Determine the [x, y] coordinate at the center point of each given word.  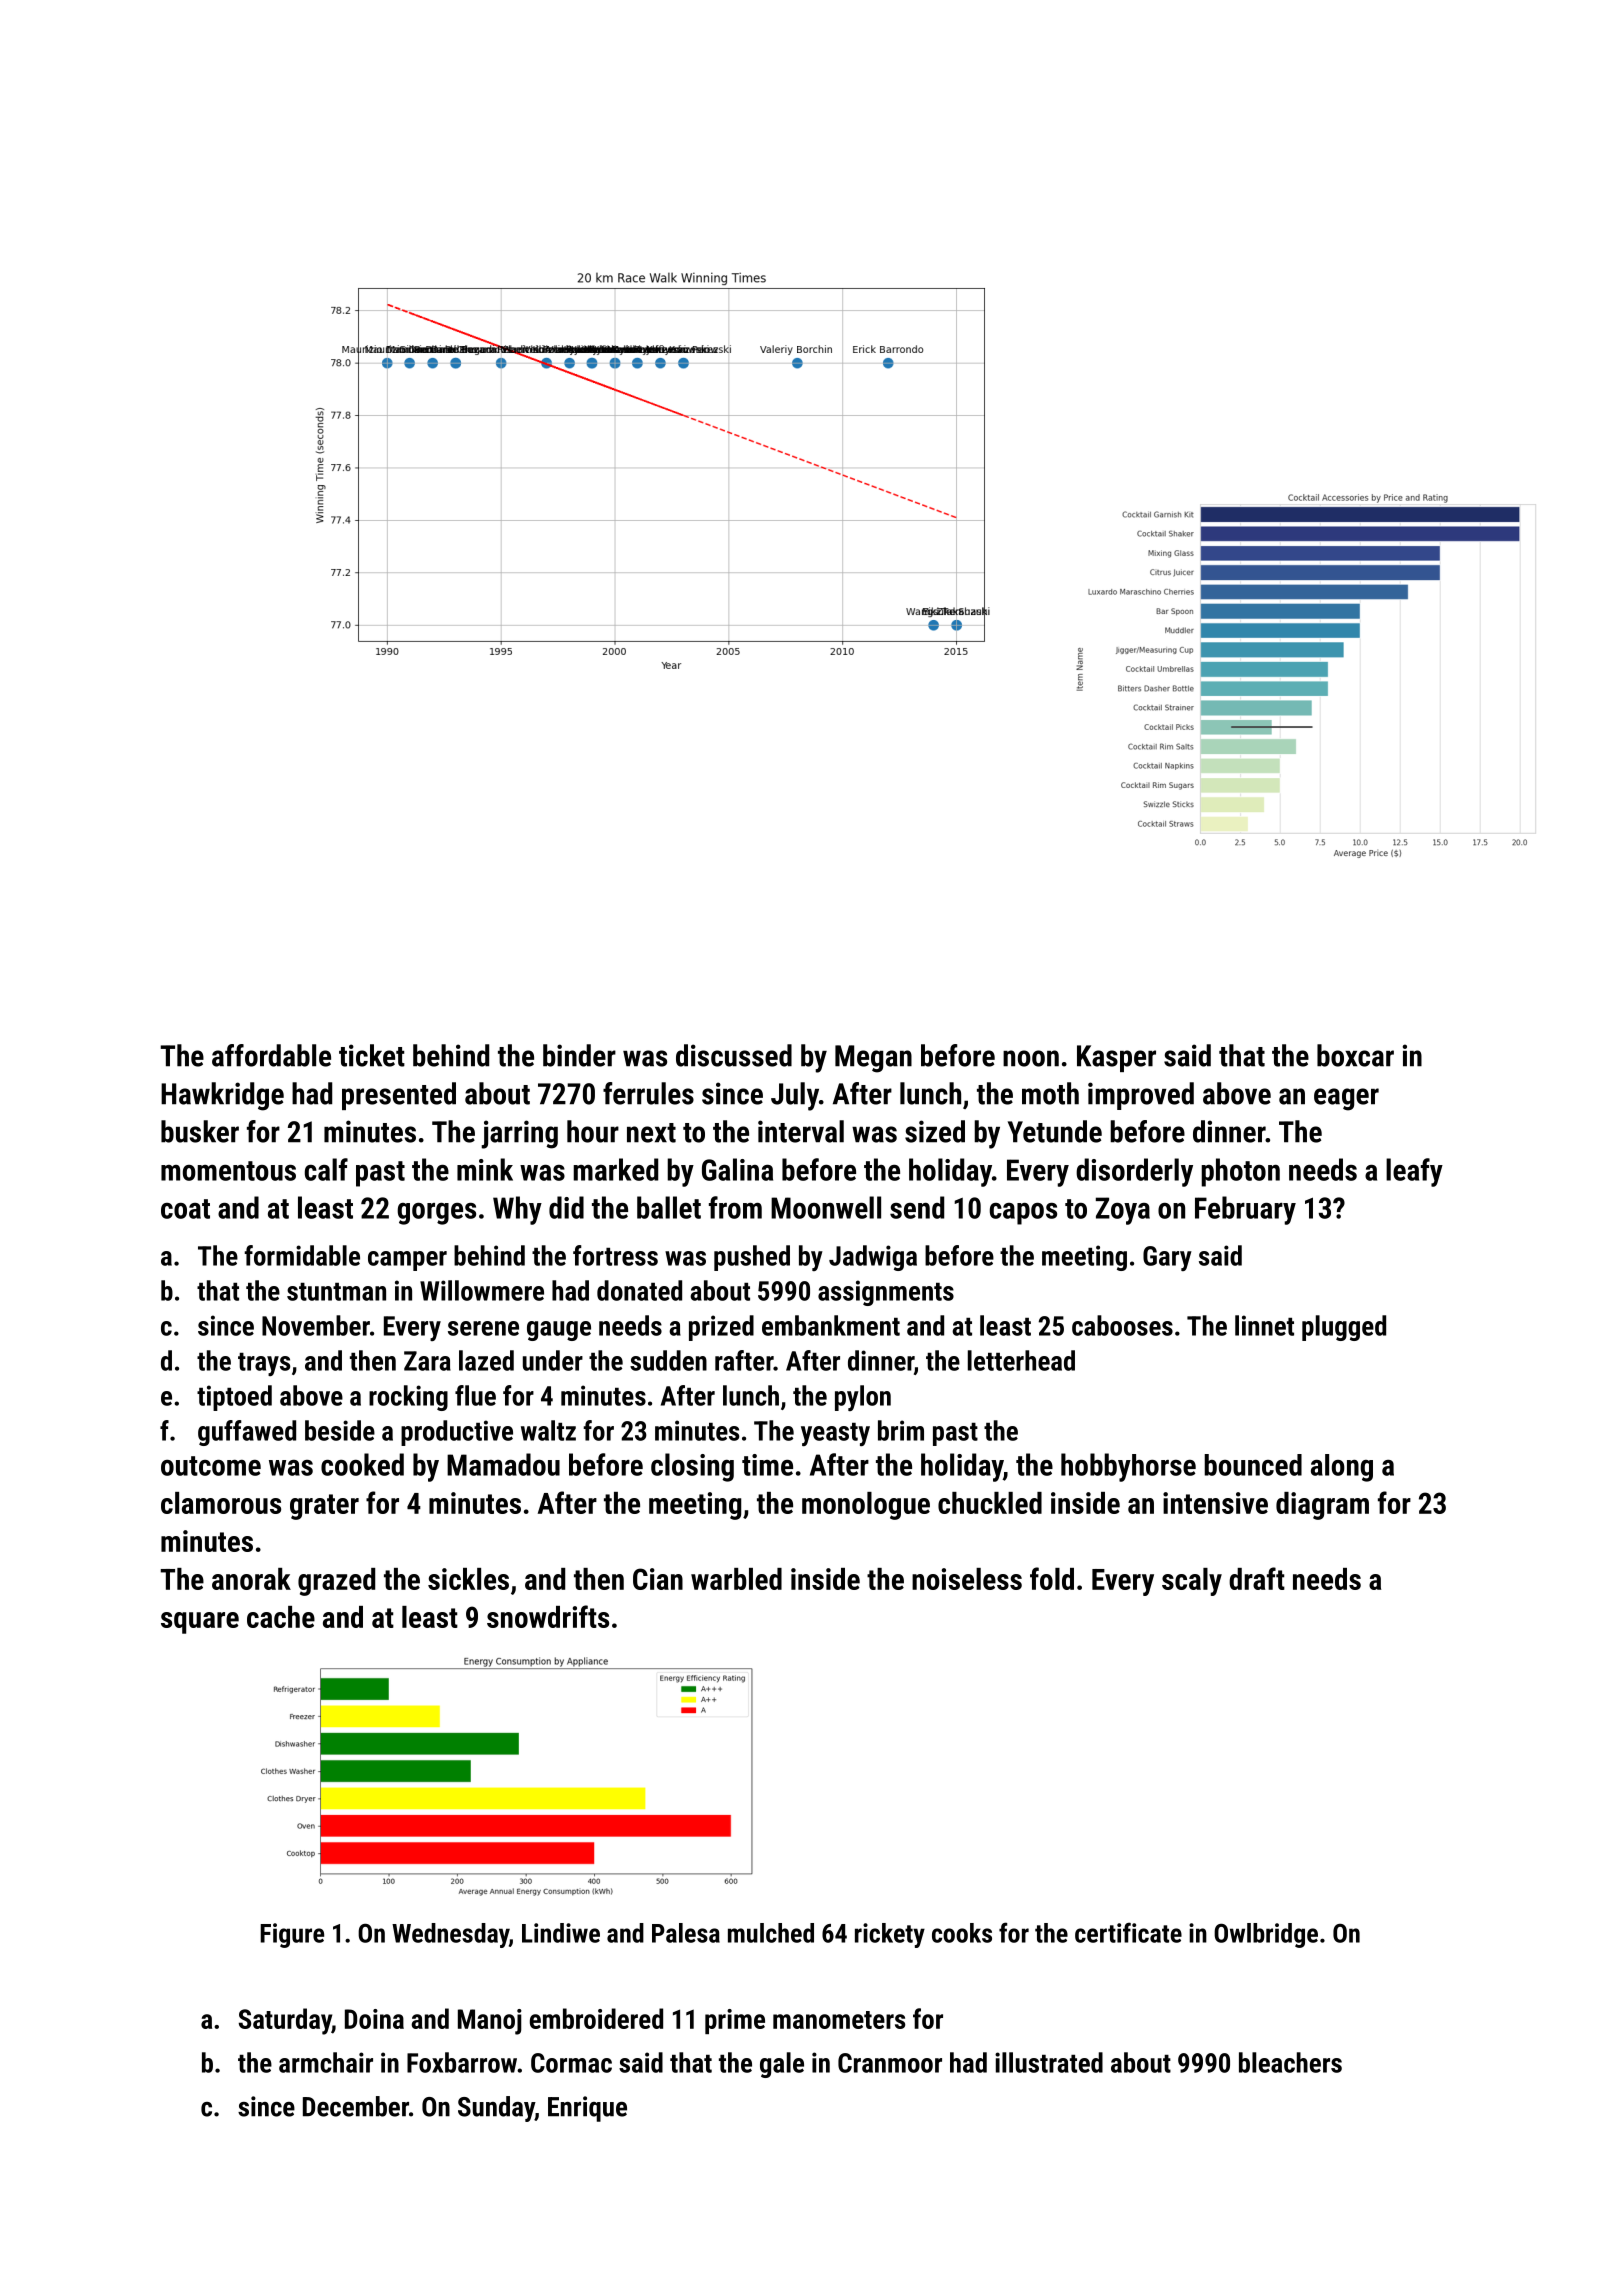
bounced [1253, 1465]
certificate [1128, 1932]
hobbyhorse [1128, 1467]
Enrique [587, 2109]
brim [901, 1430]
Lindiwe [561, 1933]
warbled [736, 1579]
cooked [362, 1464]
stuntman [336, 1292]
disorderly [1134, 1172]
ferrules [648, 1093]
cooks [962, 1933]
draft [1257, 1578]
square [200, 1623]
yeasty [835, 1434]
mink [485, 1169]
